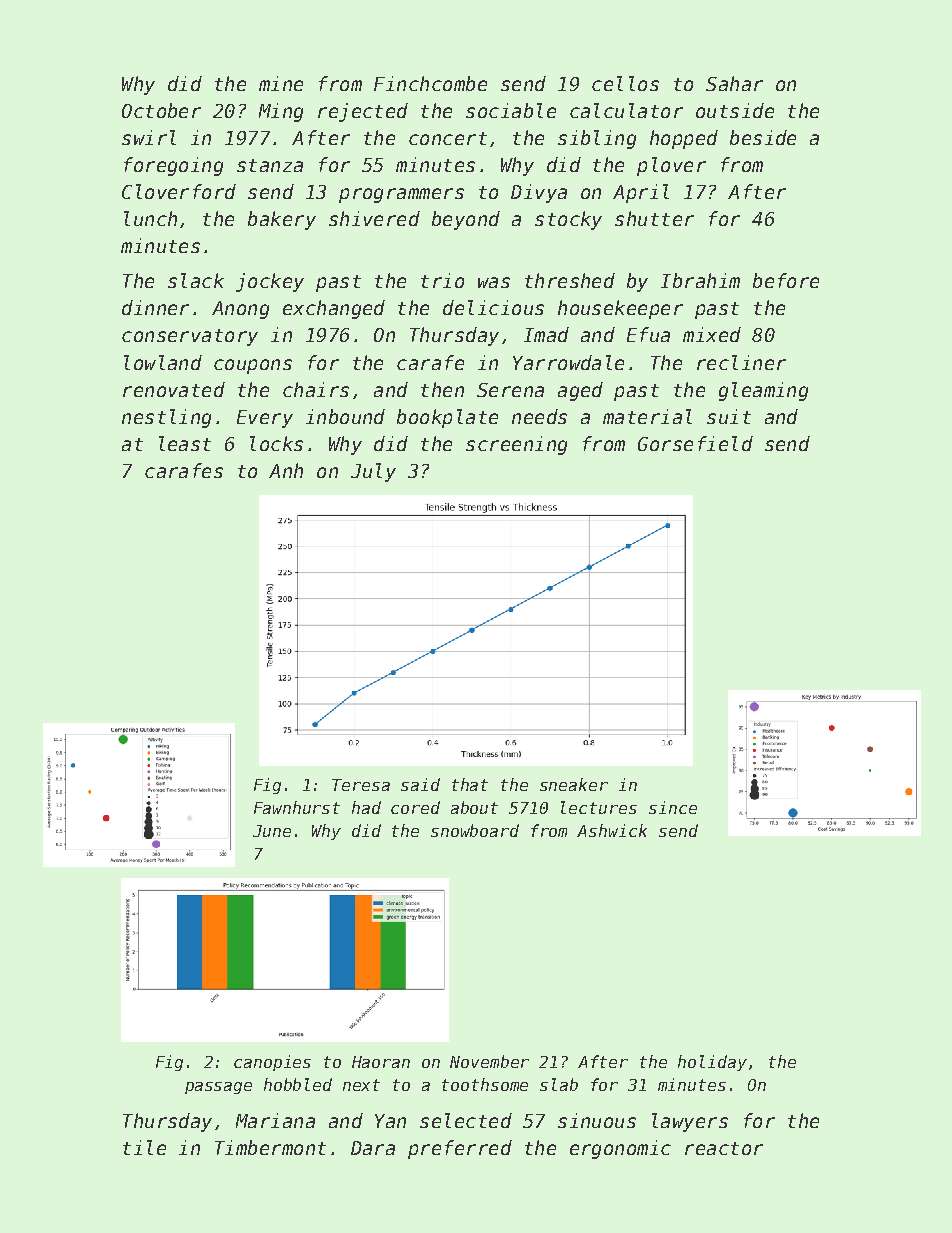 This page has width=952, height=1233. Describe the element at coordinates (712, 1063) in the page. I see `holiday` at that location.
